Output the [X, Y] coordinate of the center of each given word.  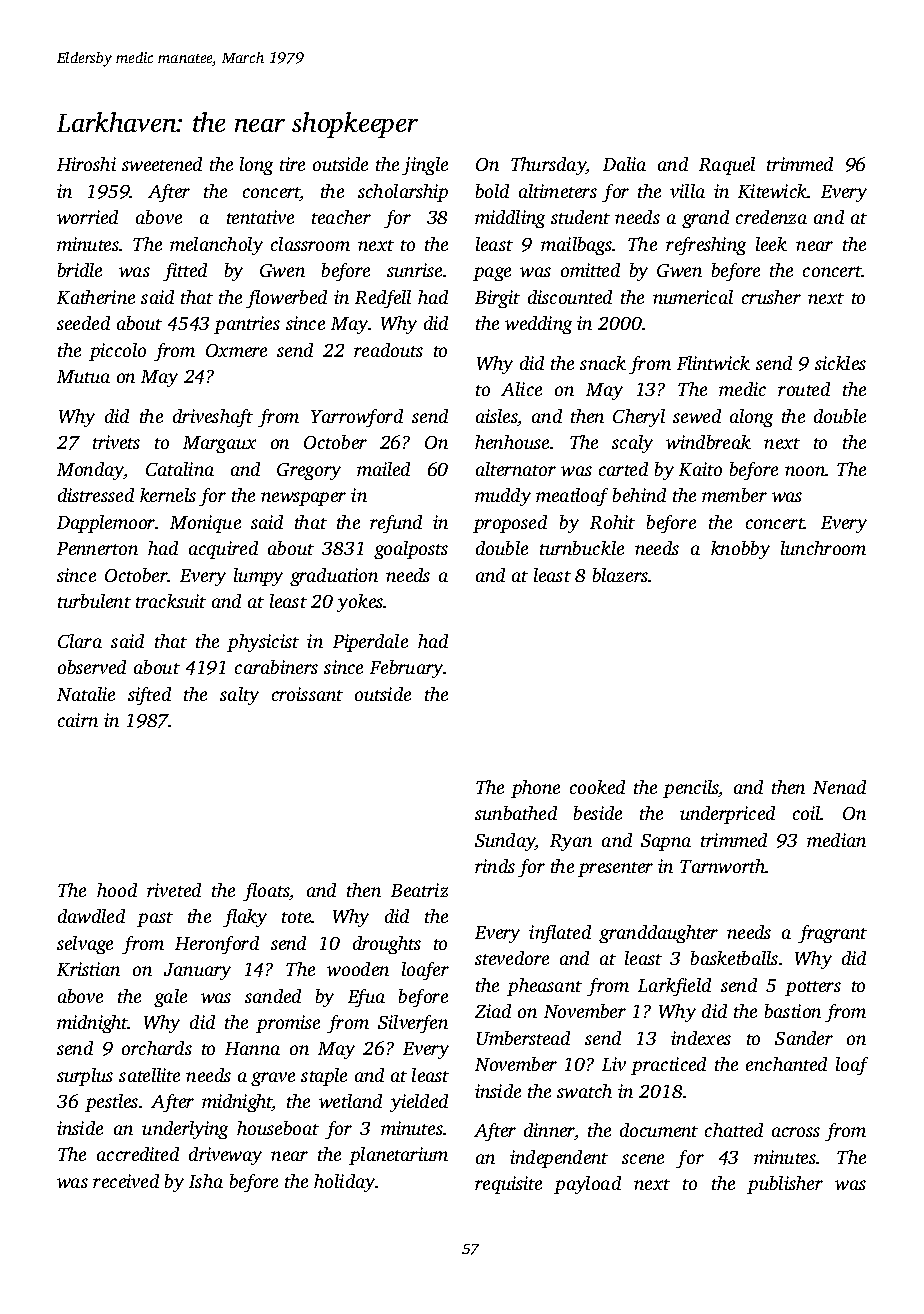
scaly [632, 444]
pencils [691, 789]
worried [87, 217]
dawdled [91, 916]
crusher [771, 297]
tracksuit [171, 601]
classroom [310, 244]
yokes [360, 603]
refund [396, 524]
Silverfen [413, 1024]
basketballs [734, 958]
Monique [205, 524]
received [126, 1181]
